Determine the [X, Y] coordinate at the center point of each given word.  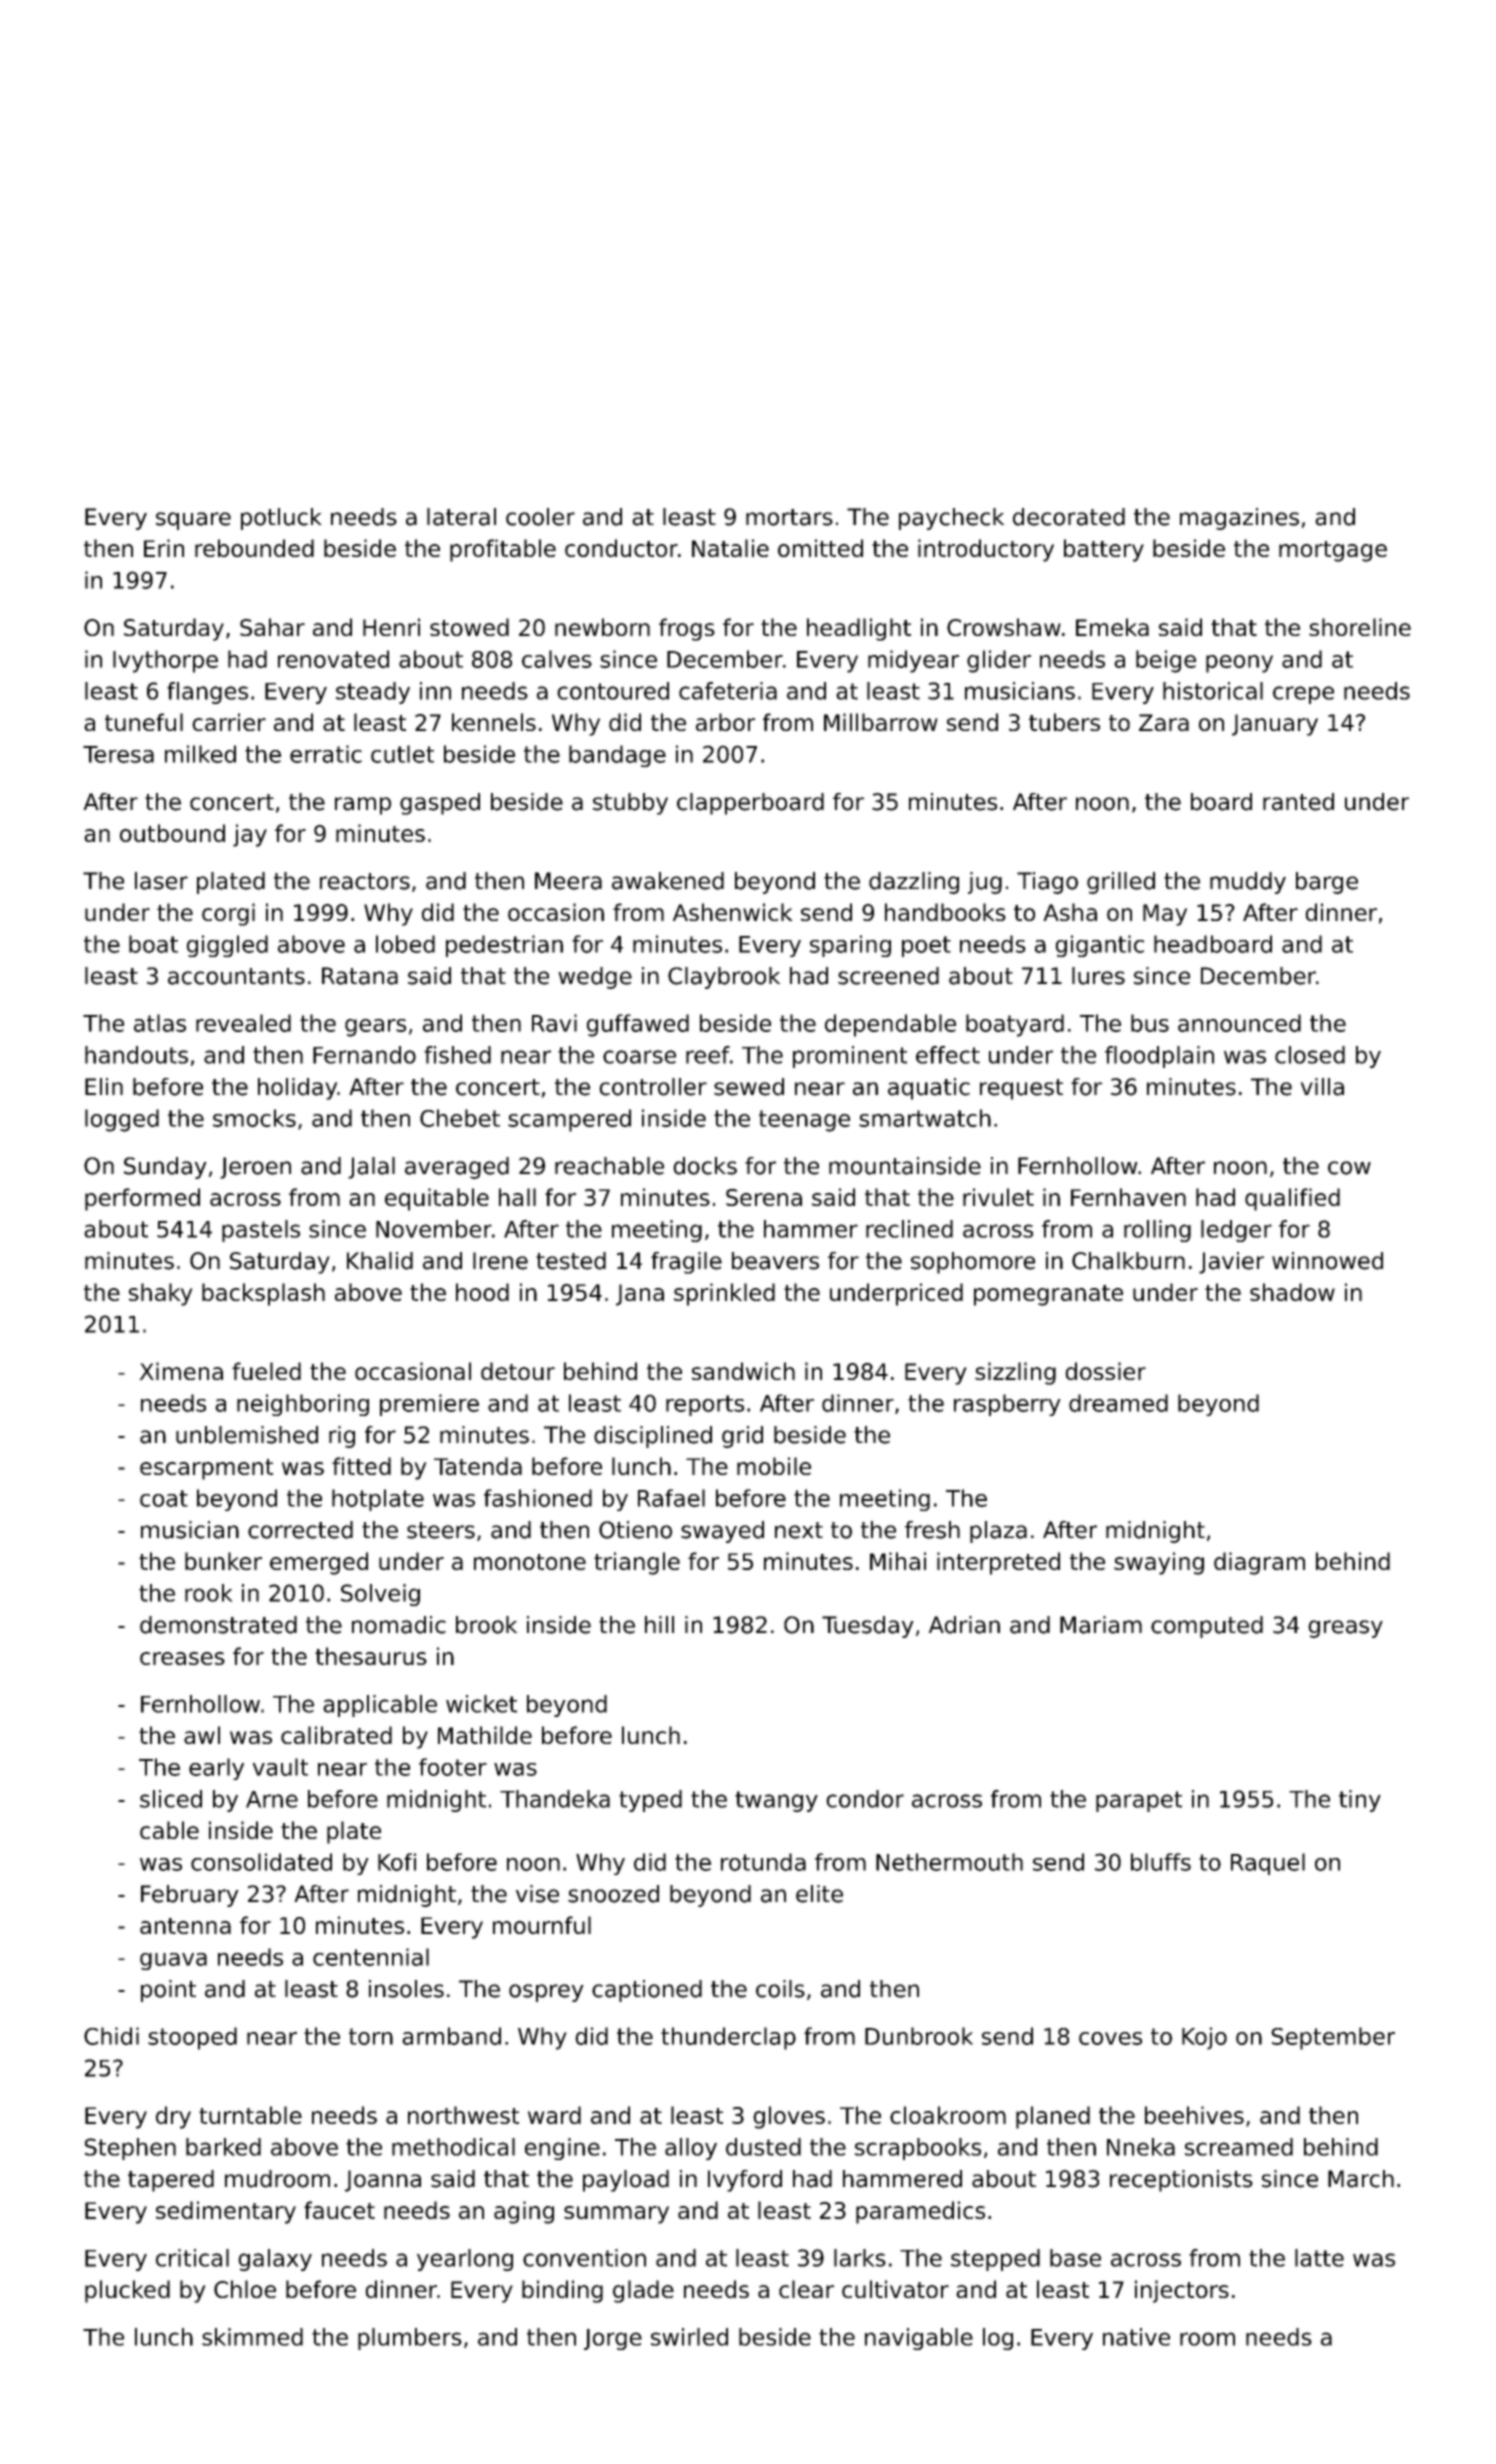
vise [537, 1894]
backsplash [263, 1294]
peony [1239, 664]
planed [1053, 2117]
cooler [540, 517]
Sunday [165, 1168]
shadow [1292, 1292]
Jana [640, 1295]
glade [643, 2291]
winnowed [1327, 1261]
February [190, 1896]
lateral [461, 517]
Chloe [245, 2289]
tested [571, 1261]
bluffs [1161, 1862]
